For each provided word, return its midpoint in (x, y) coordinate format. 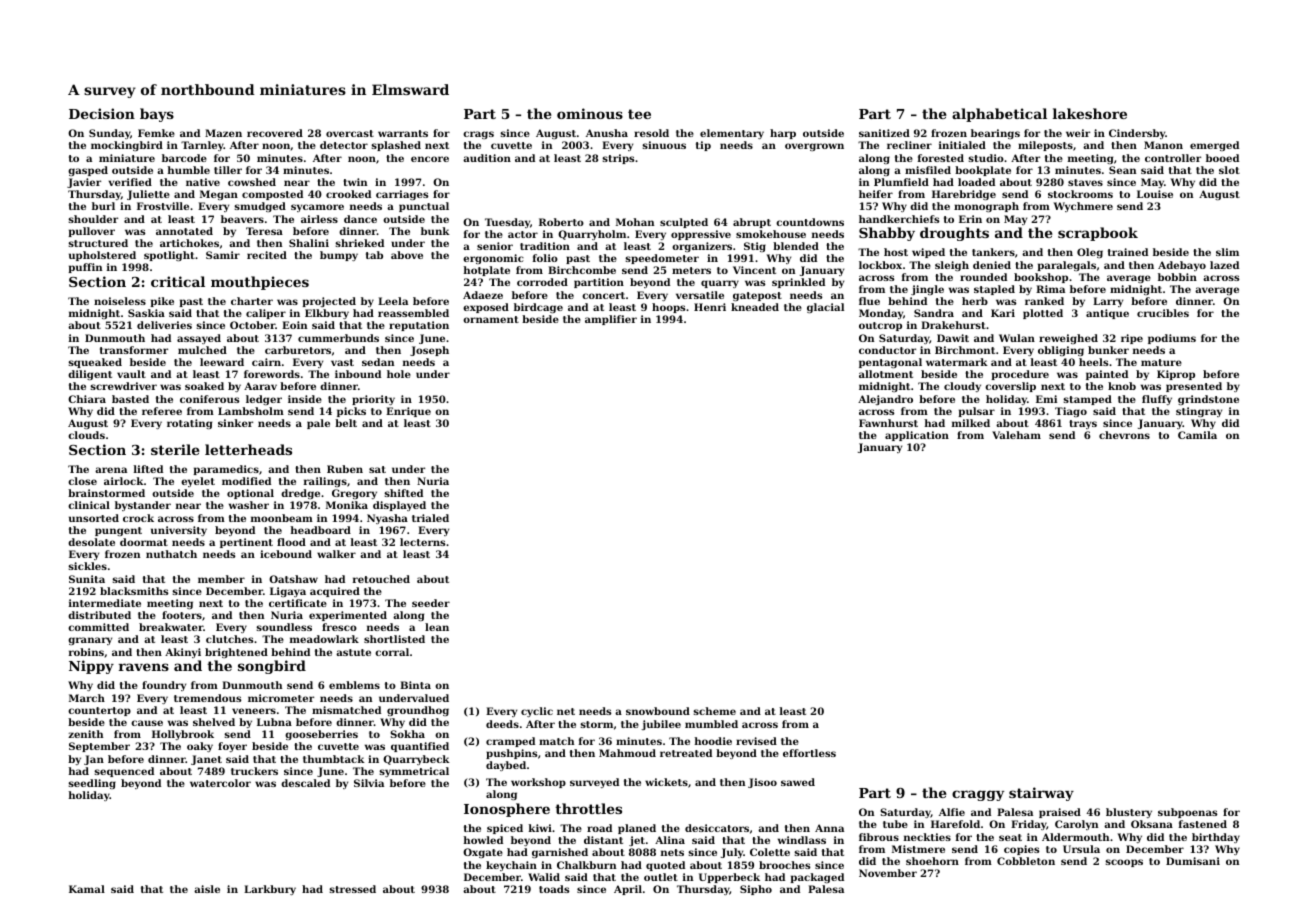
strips (618, 159)
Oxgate (483, 853)
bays (157, 115)
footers (182, 615)
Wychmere (1083, 207)
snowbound (658, 711)
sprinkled (798, 283)
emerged (1214, 146)
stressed (352, 889)
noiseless (120, 301)
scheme (714, 711)
